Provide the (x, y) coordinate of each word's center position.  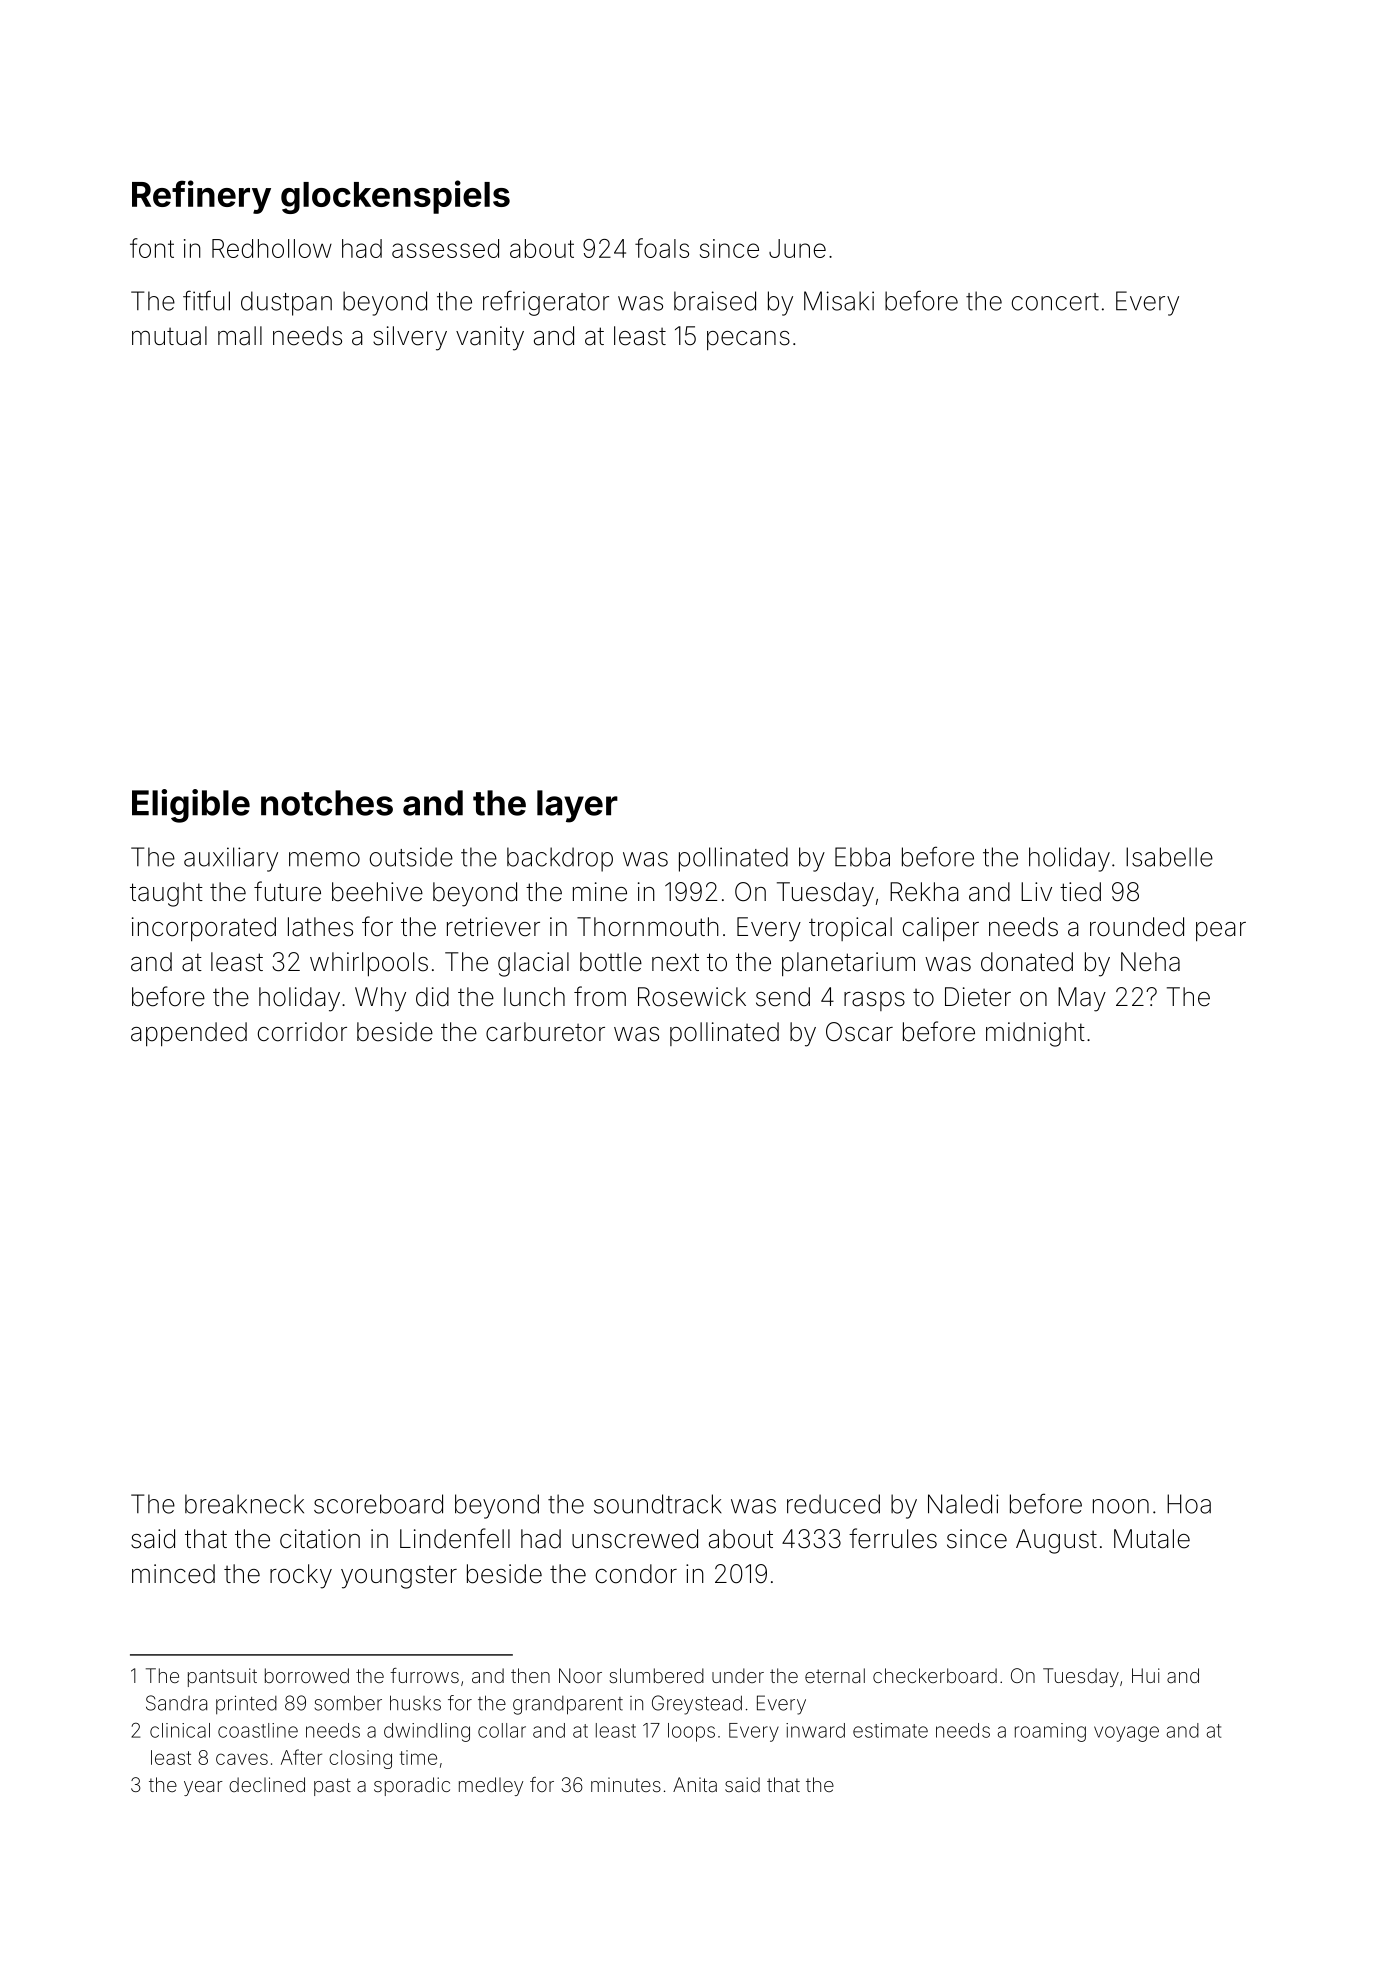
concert (1055, 302)
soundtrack (658, 1504)
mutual (169, 336)
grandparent (568, 1705)
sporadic (412, 1786)
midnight (1035, 1034)
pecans (748, 340)
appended (189, 1034)
